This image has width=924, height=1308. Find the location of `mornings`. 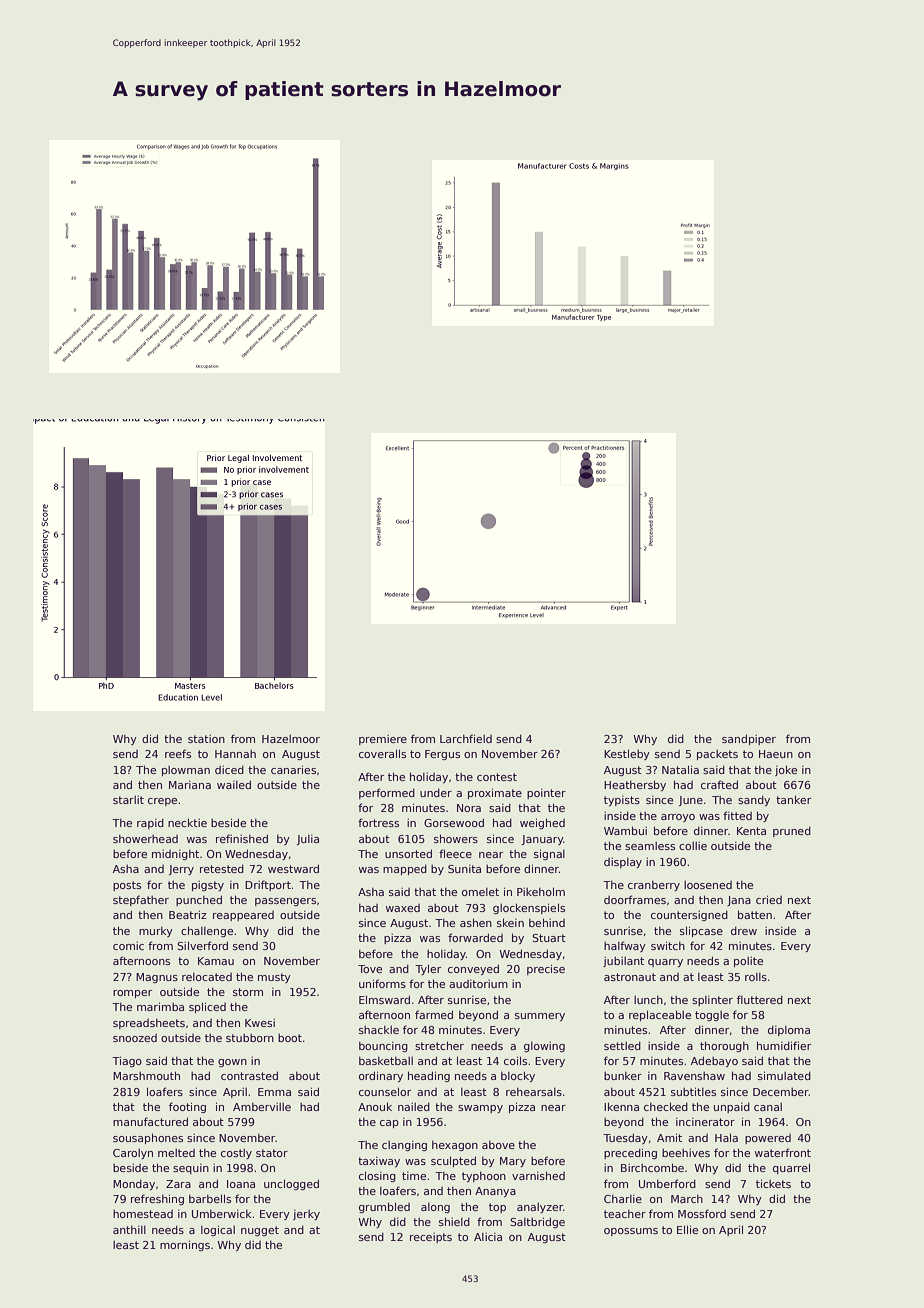

mornings is located at coordinates (185, 1245).
